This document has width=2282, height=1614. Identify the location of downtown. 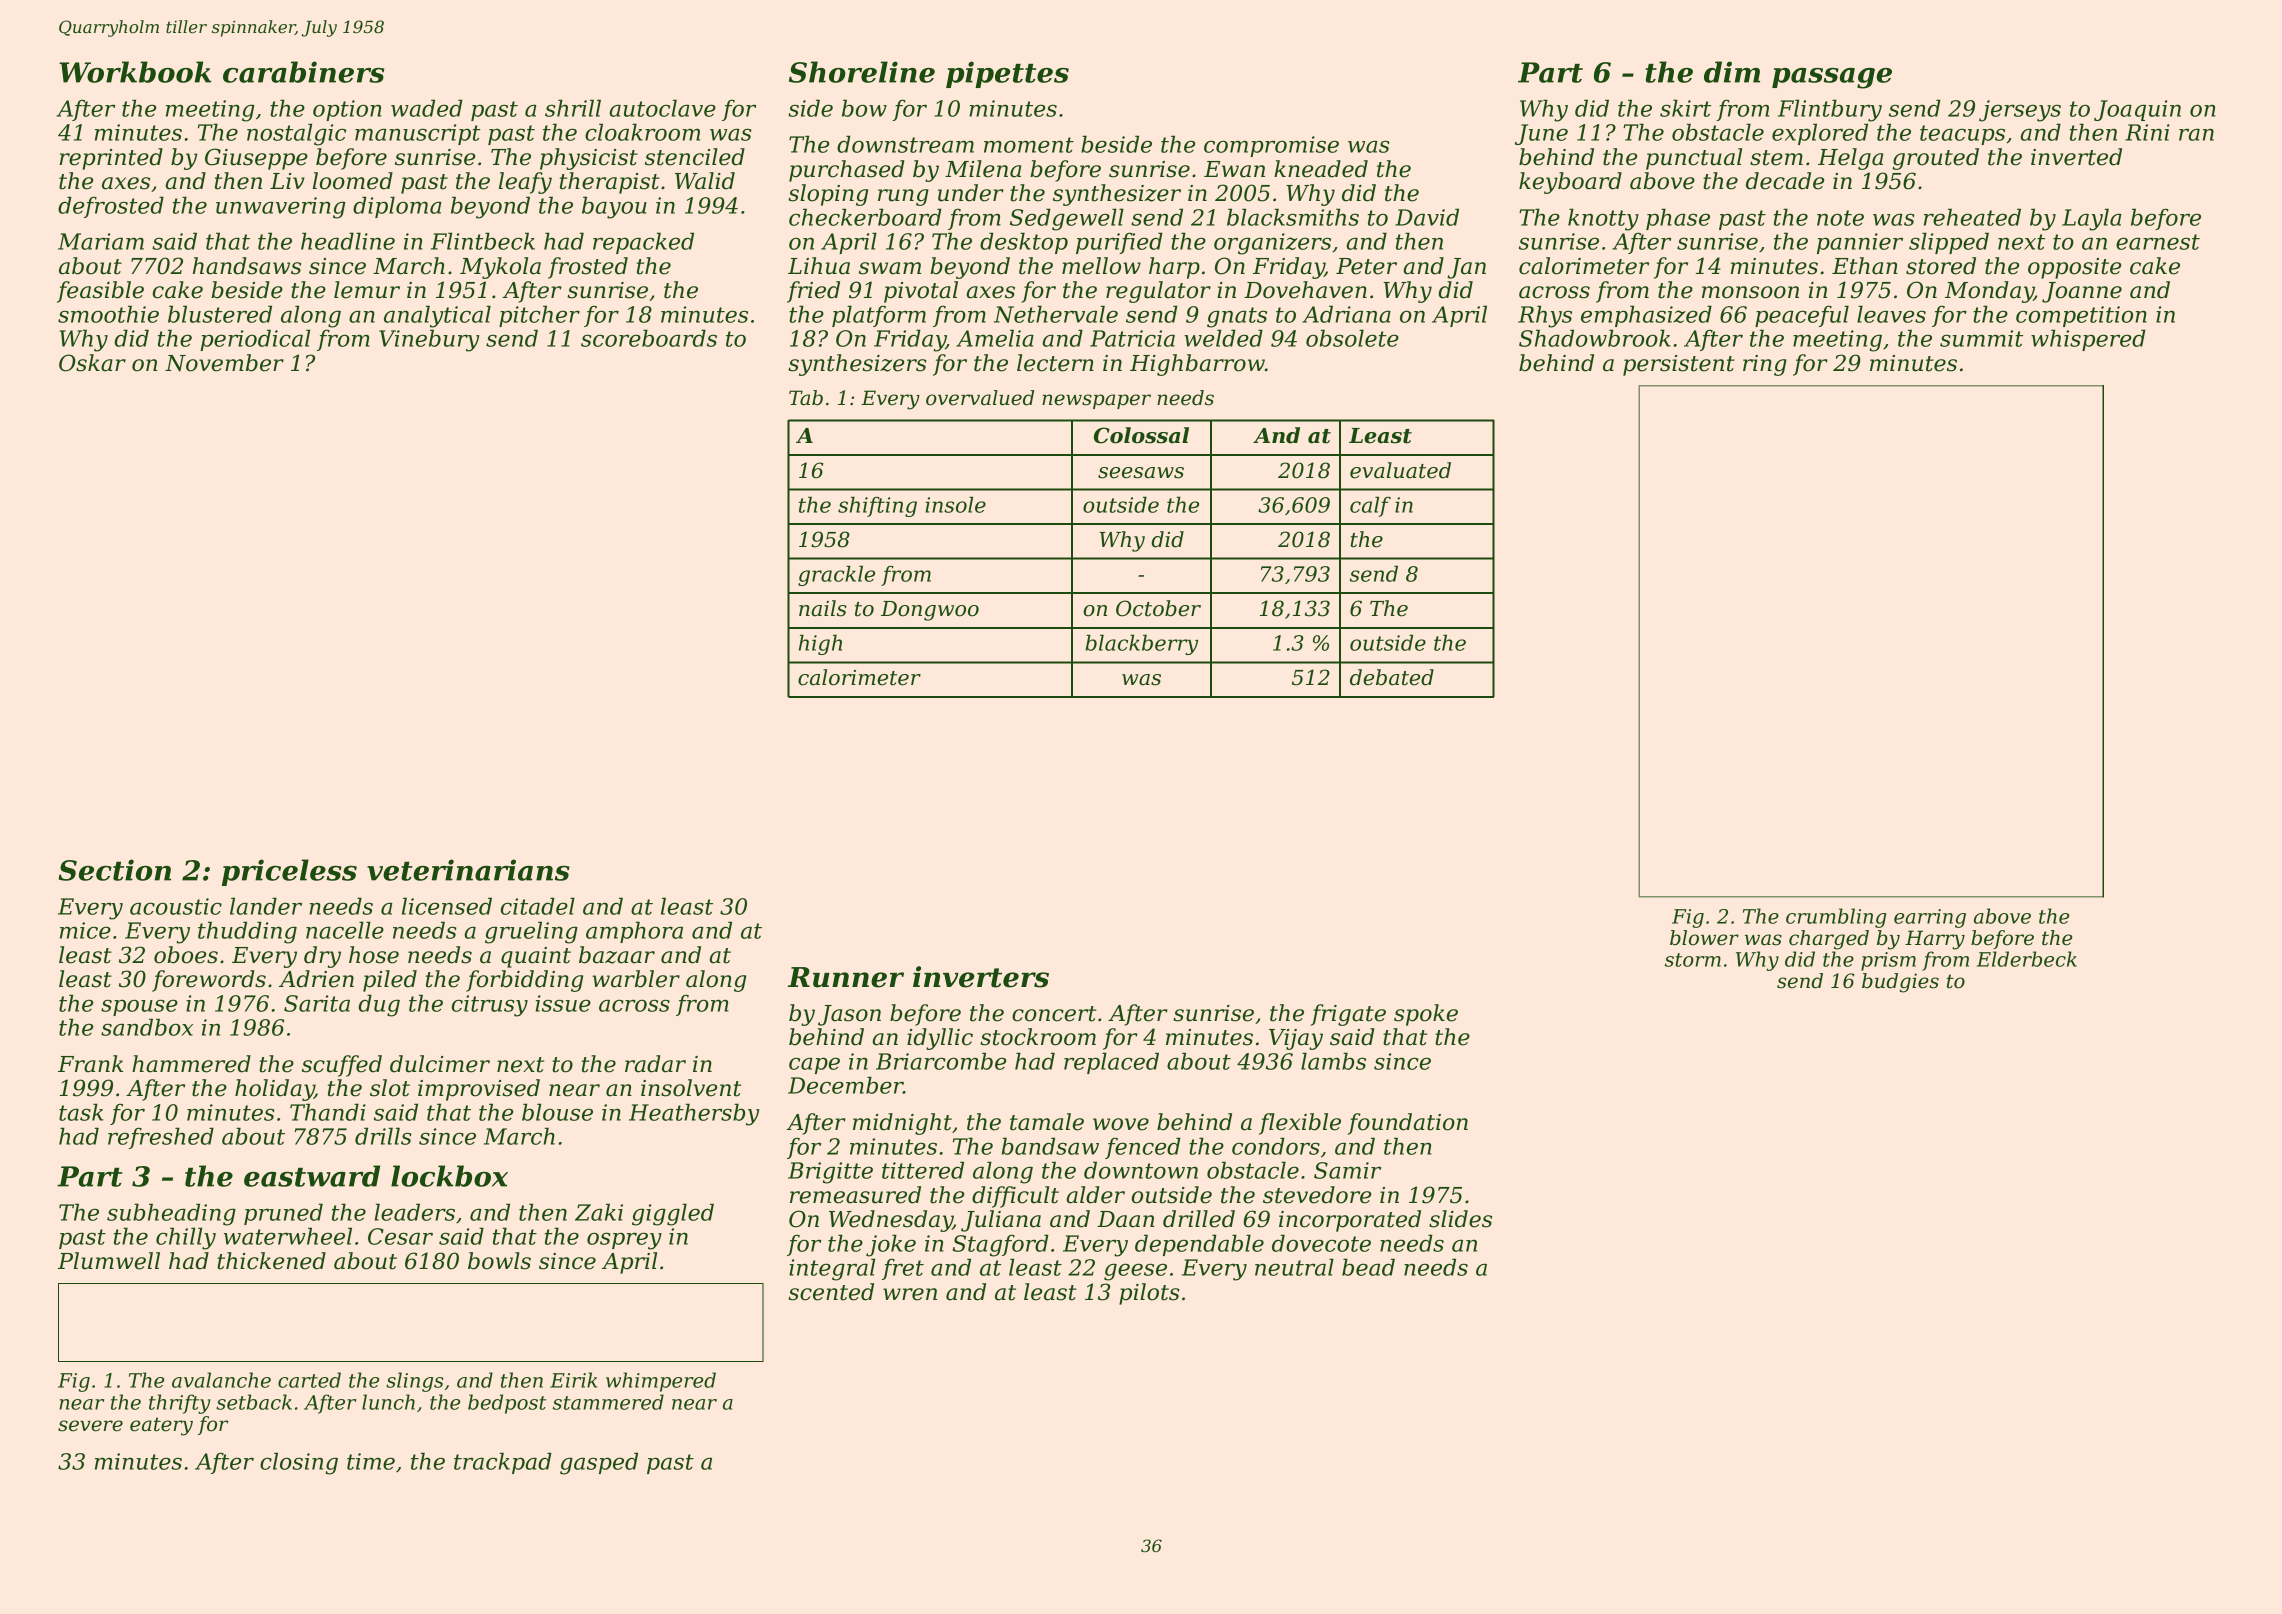
(1141, 1170).
